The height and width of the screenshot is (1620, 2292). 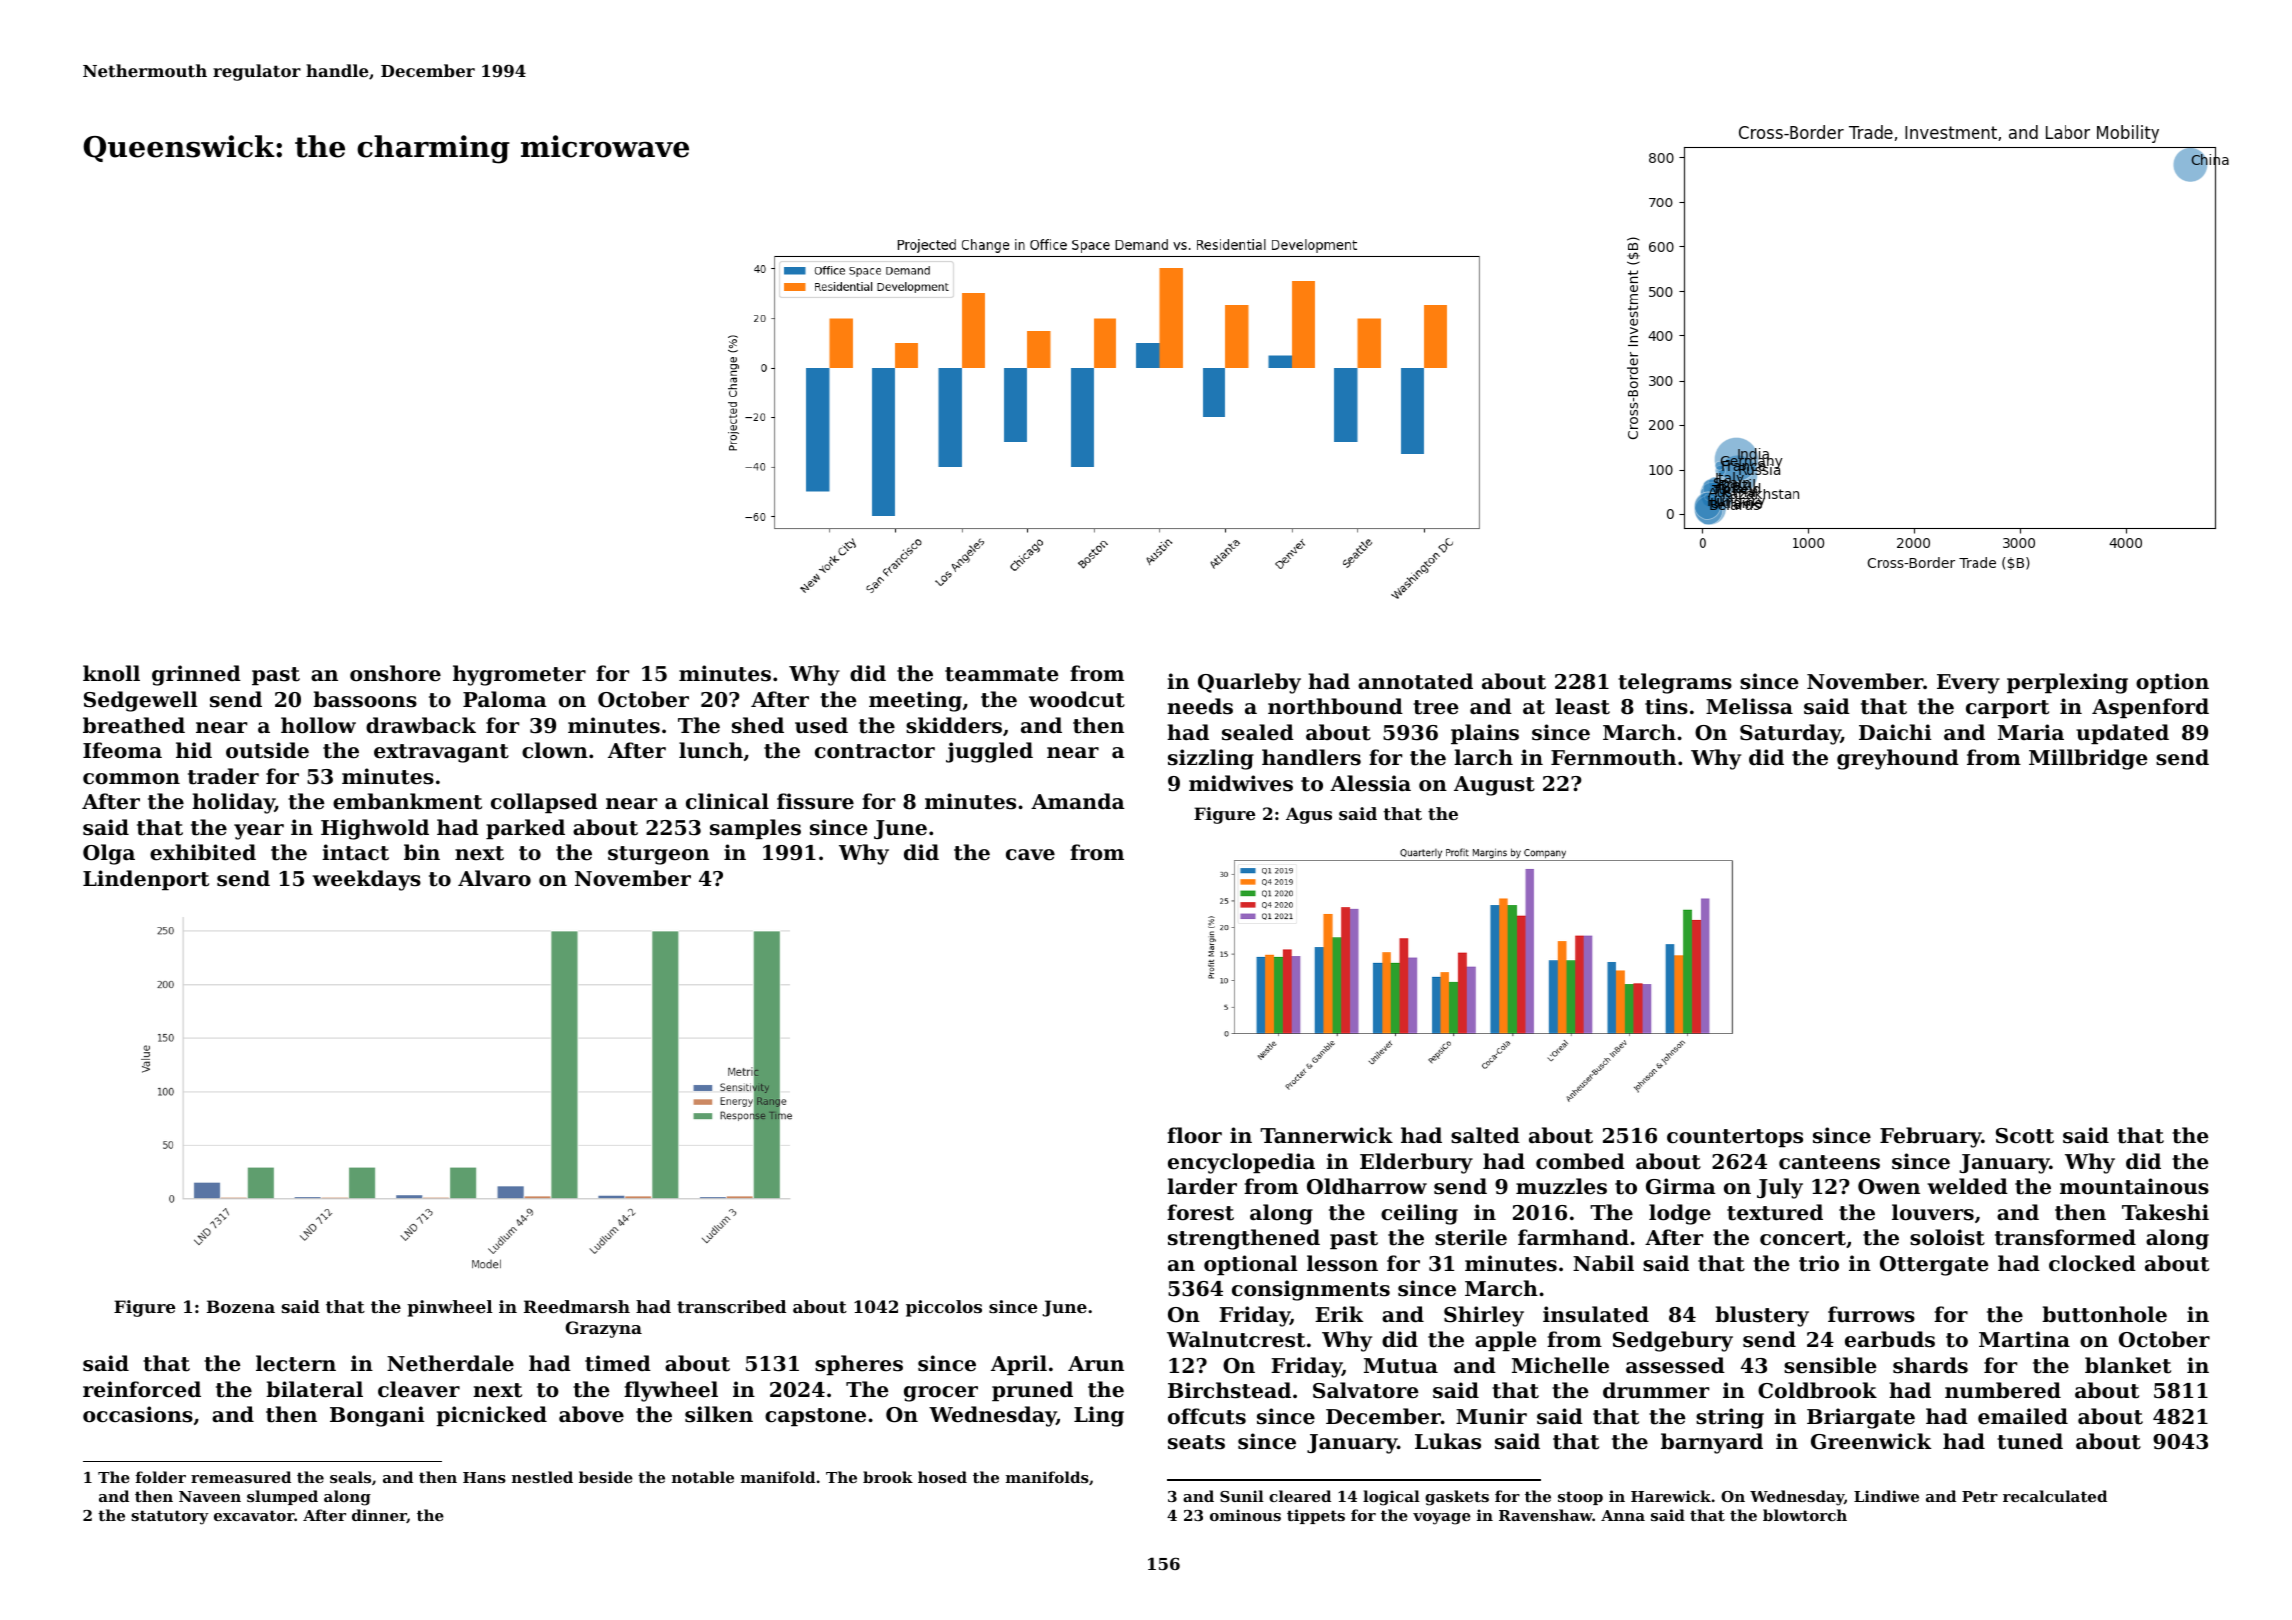 I want to click on Bozena, so click(x=241, y=1306).
